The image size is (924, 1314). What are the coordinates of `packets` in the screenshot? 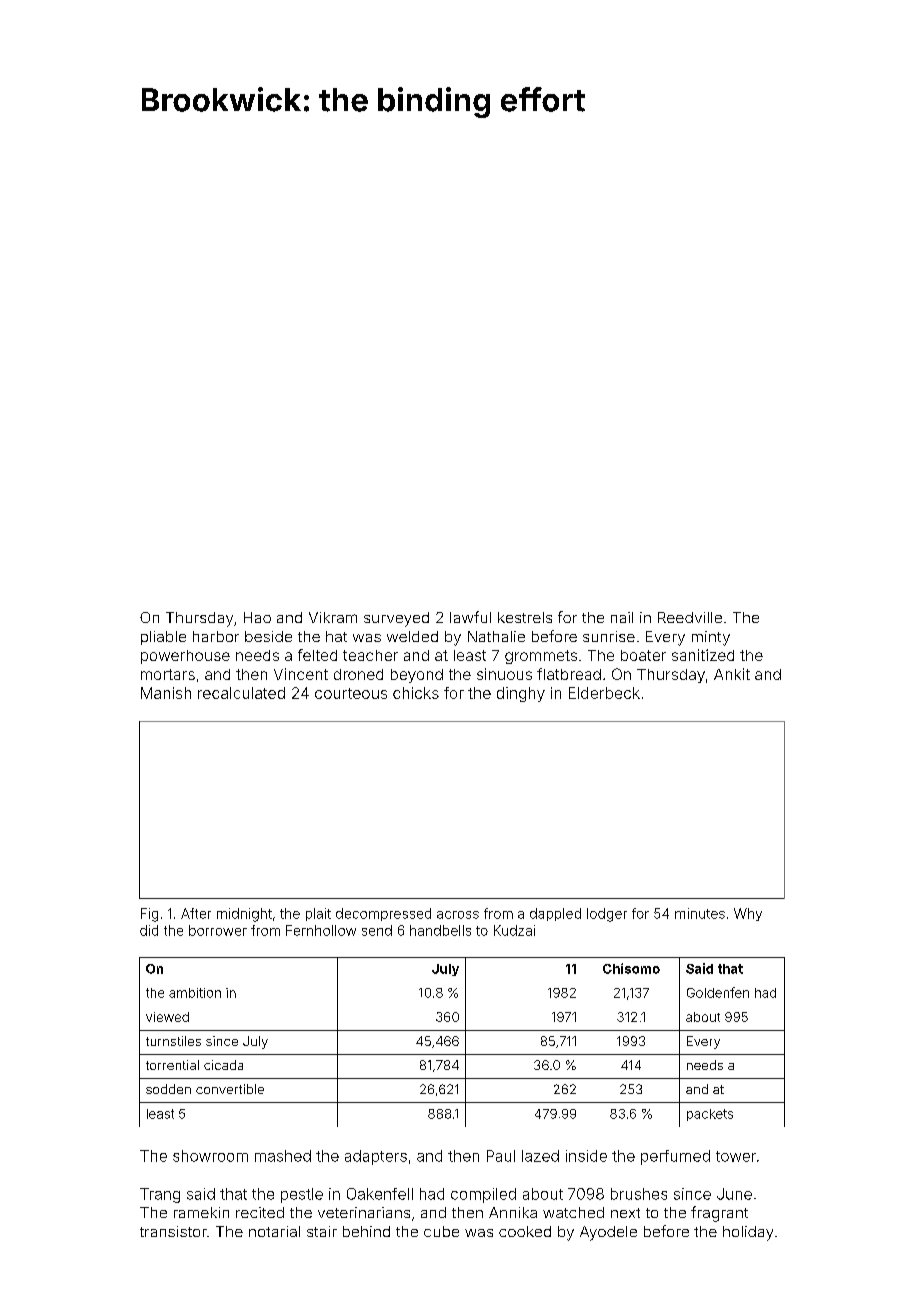 It's located at (710, 1115).
